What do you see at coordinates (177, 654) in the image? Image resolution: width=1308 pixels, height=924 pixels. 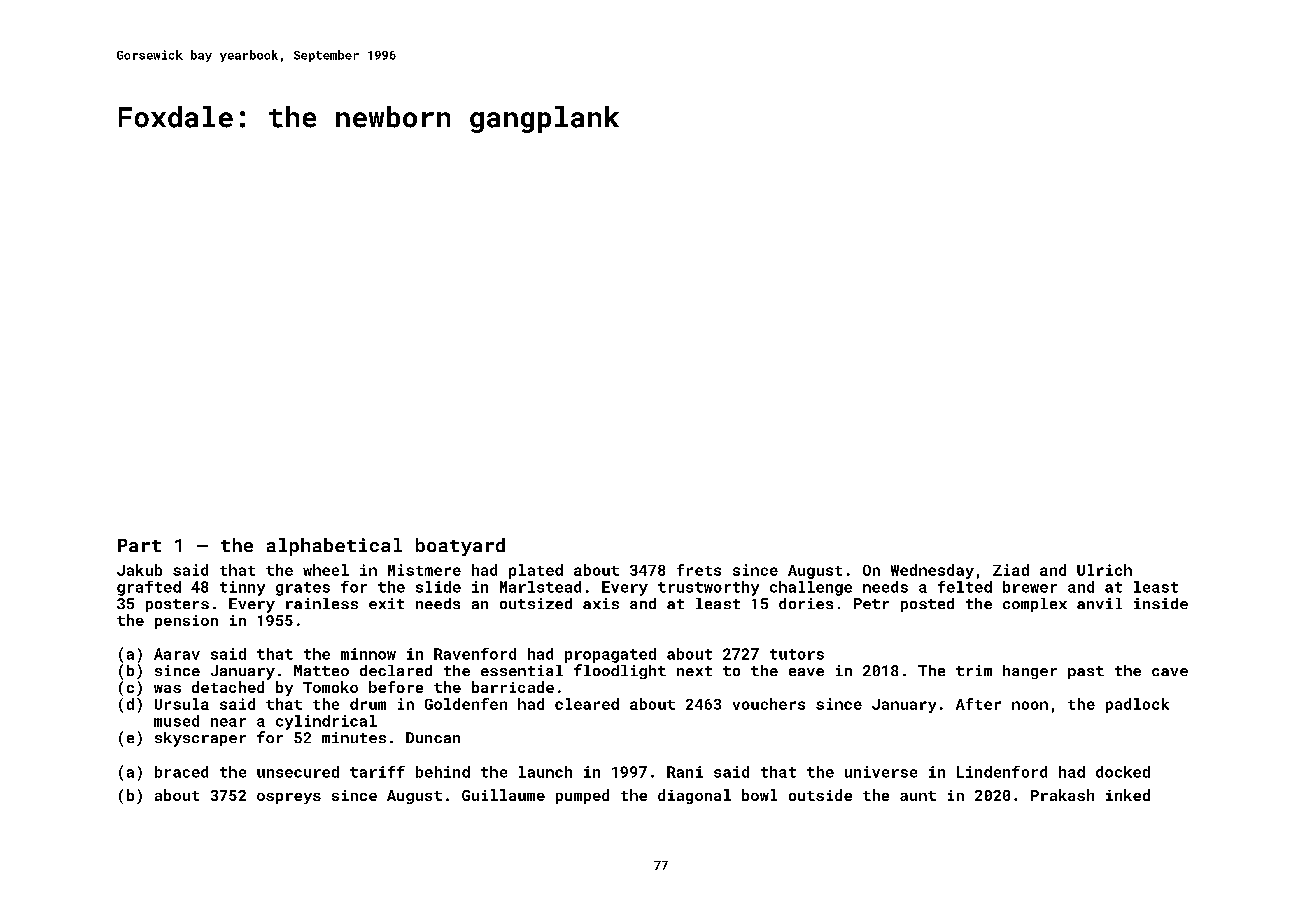 I see `Aarav` at bounding box center [177, 654].
